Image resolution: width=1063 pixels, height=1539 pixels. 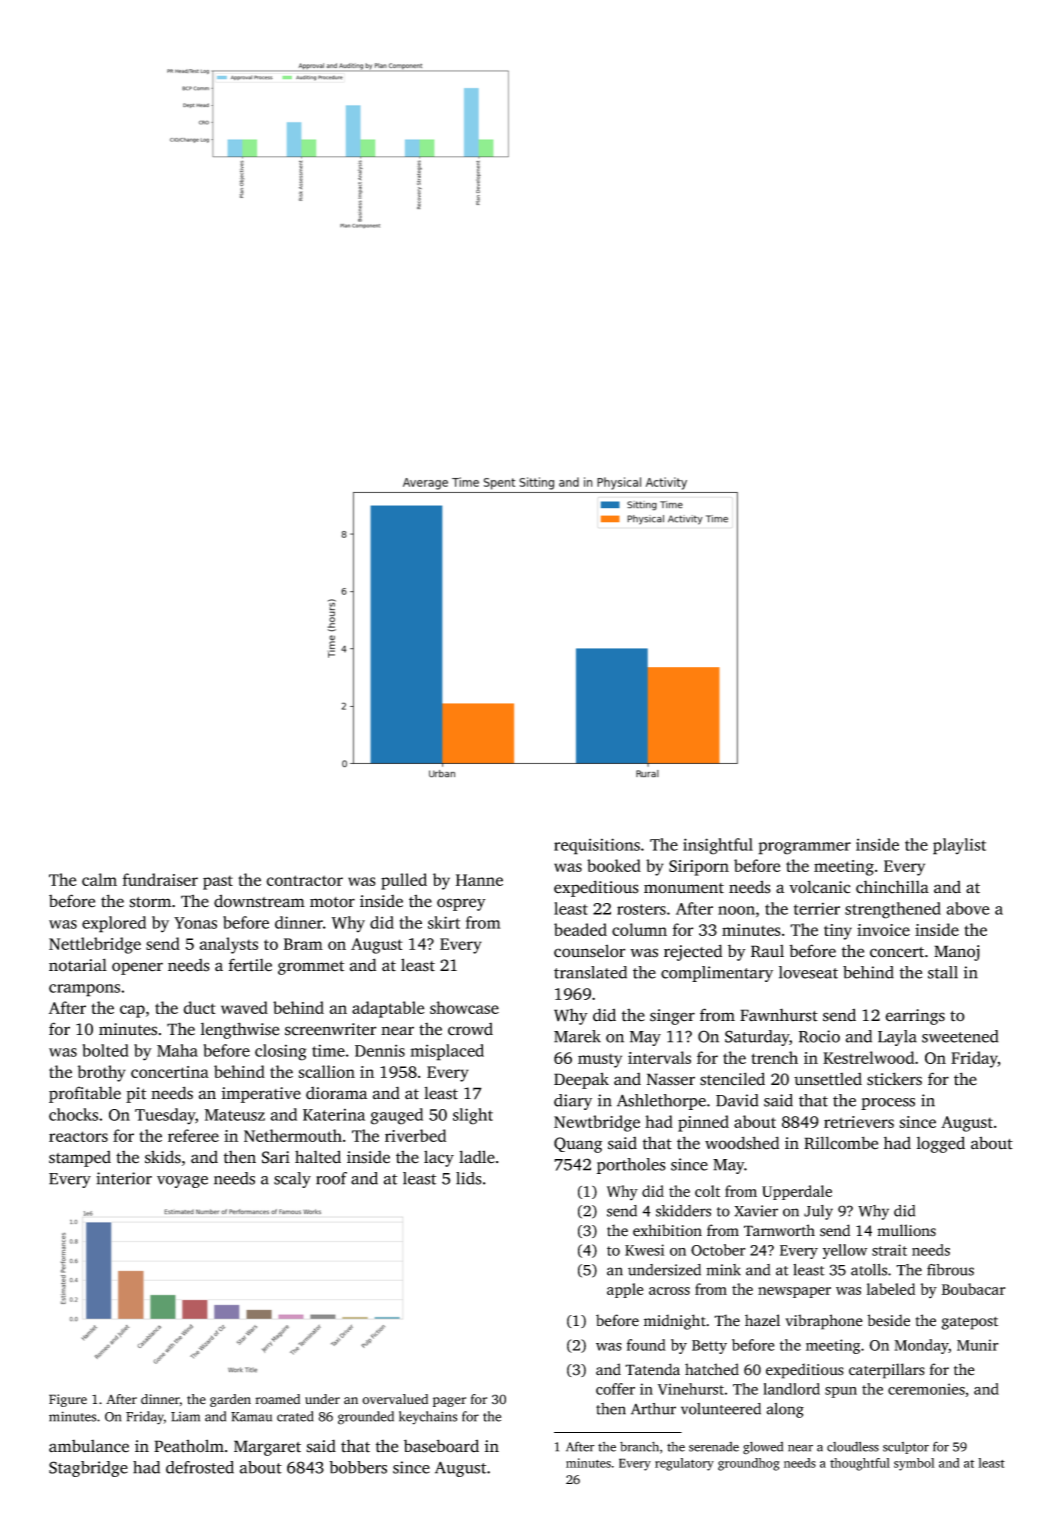 I want to click on defrosted, so click(x=200, y=1467).
